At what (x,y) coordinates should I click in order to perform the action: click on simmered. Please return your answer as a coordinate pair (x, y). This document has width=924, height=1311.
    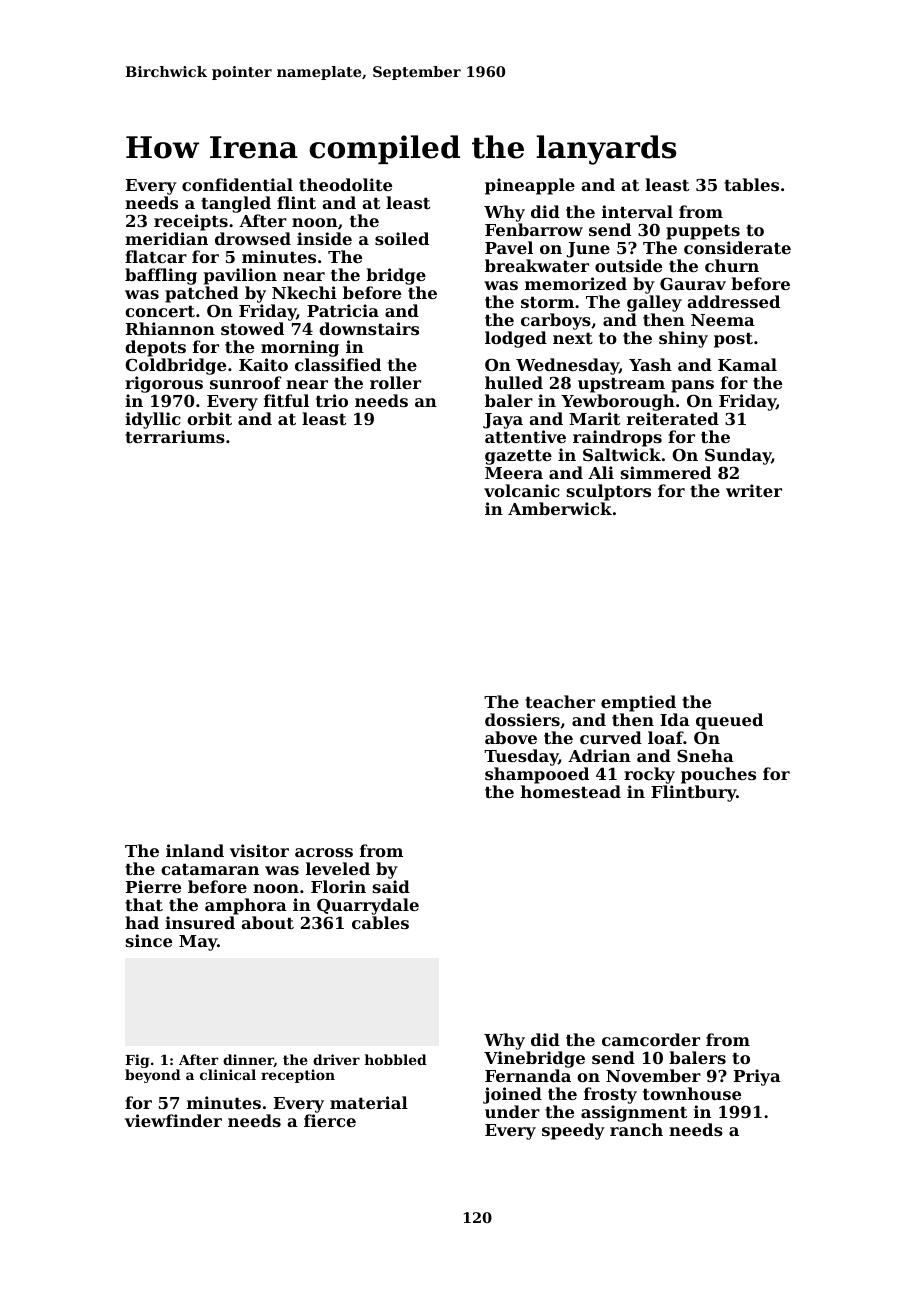
    Looking at the image, I should click on (666, 472).
